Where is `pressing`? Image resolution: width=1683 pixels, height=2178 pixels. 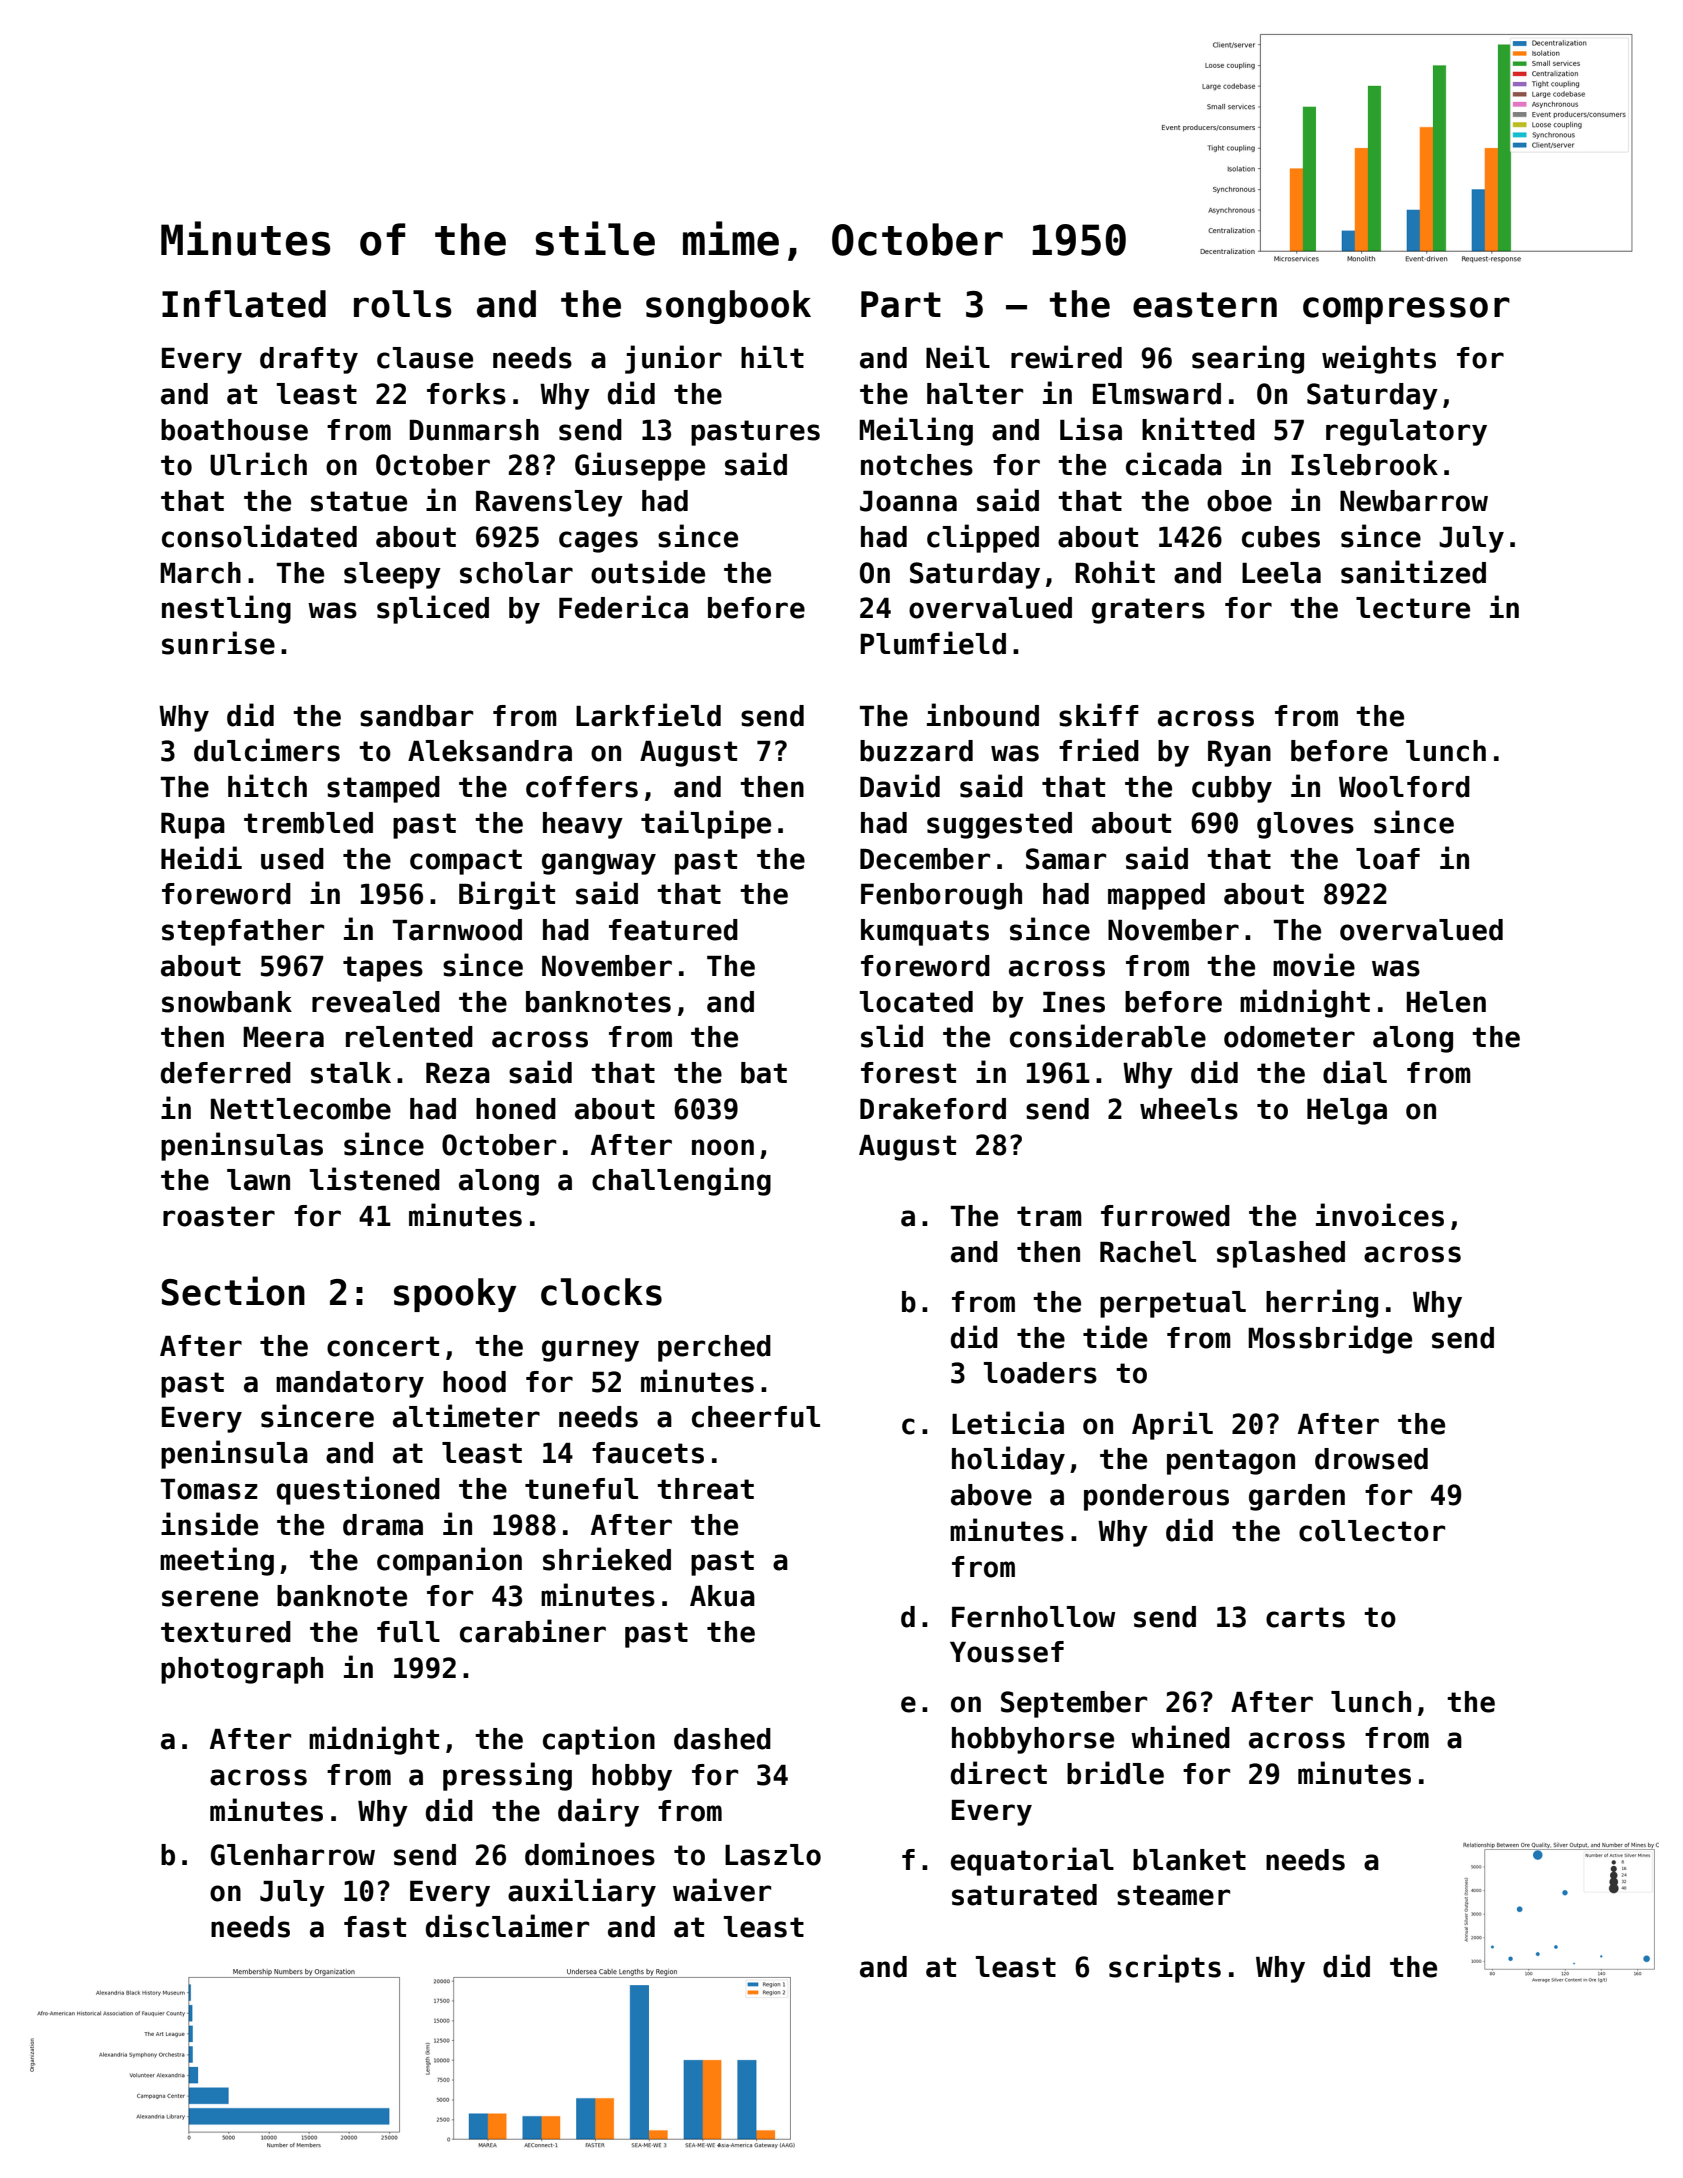
pressing is located at coordinates (507, 1776).
